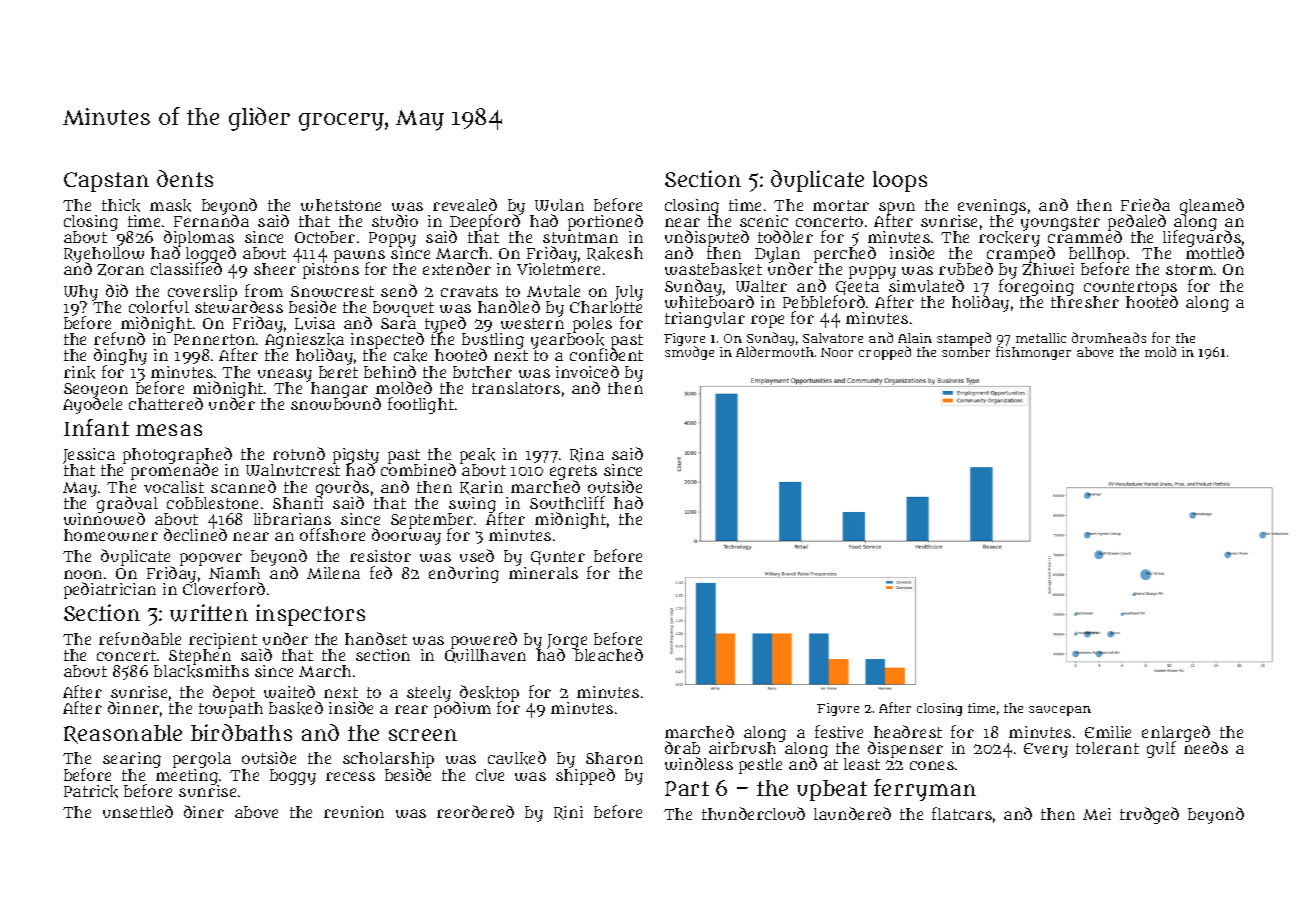 Image resolution: width=1308 pixels, height=924 pixels. Describe the element at coordinates (1085, 302) in the screenshot. I see `thresher` at that location.
